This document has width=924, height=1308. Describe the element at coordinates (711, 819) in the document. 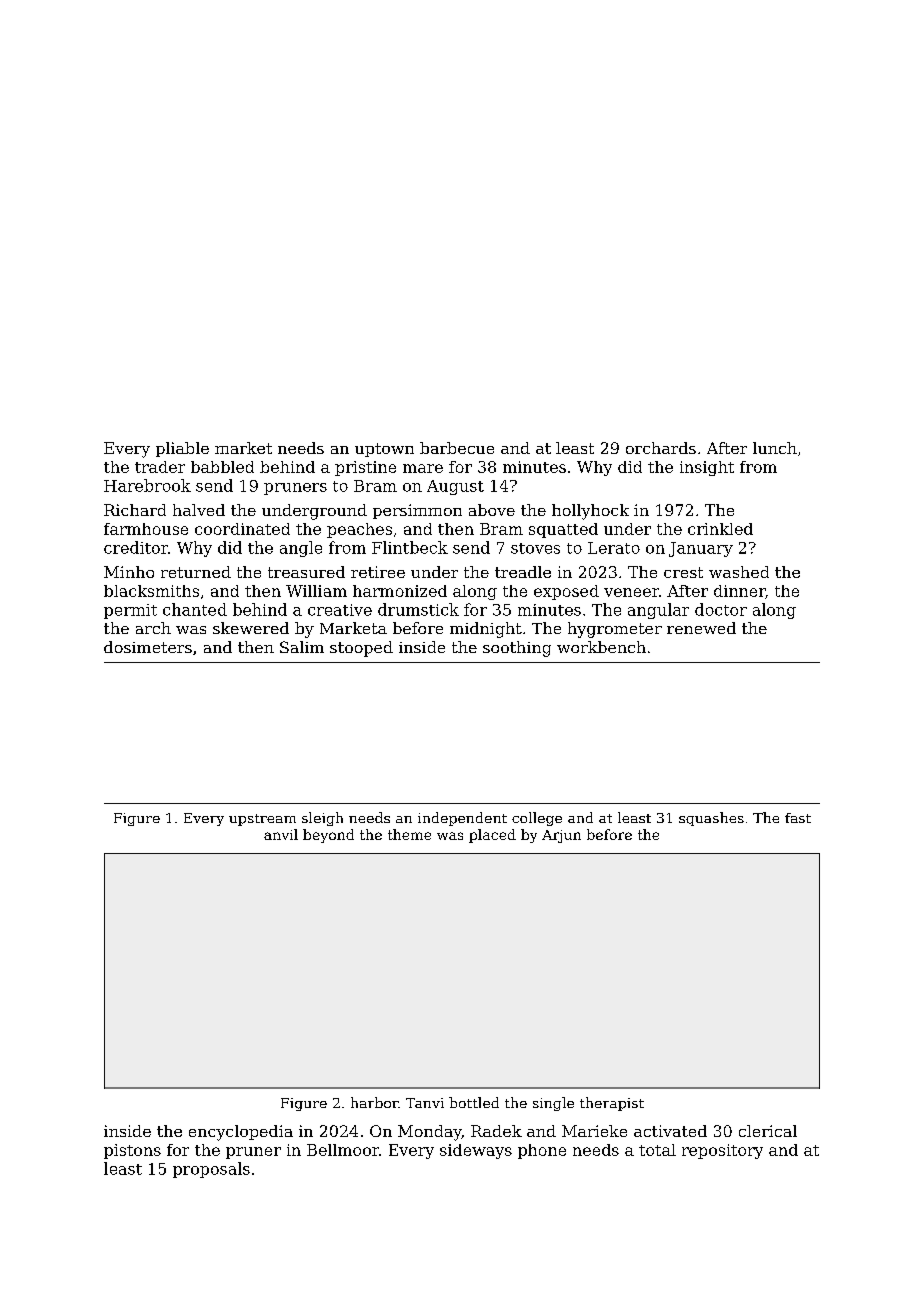

I see `squashes` at that location.
